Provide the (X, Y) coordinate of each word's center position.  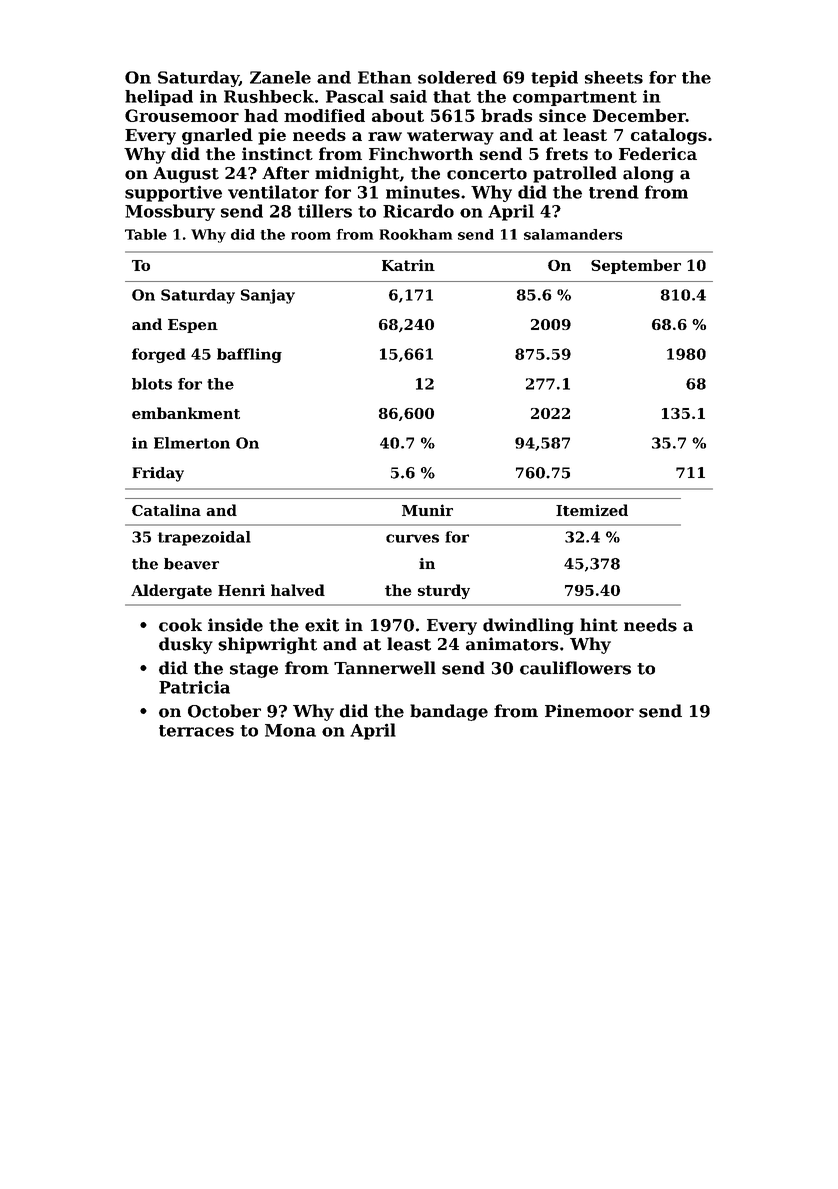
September (636, 266)
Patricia (194, 687)
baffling (249, 355)
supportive (173, 193)
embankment (186, 413)
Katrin (408, 265)
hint (599, 625)
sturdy (444, 591)
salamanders (573, 234)
